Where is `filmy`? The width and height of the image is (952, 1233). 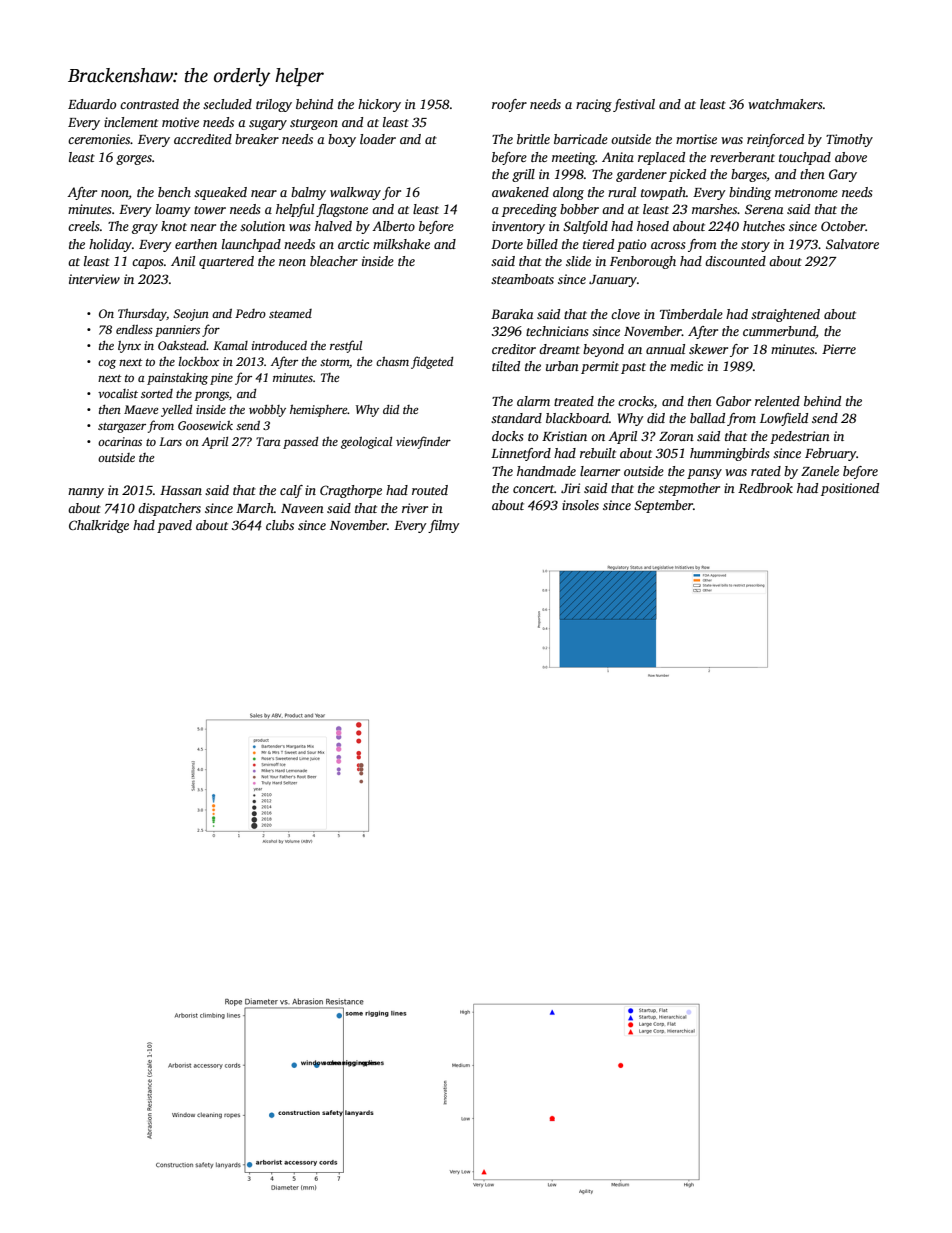 filmy is located at coordinates (444, 526).
